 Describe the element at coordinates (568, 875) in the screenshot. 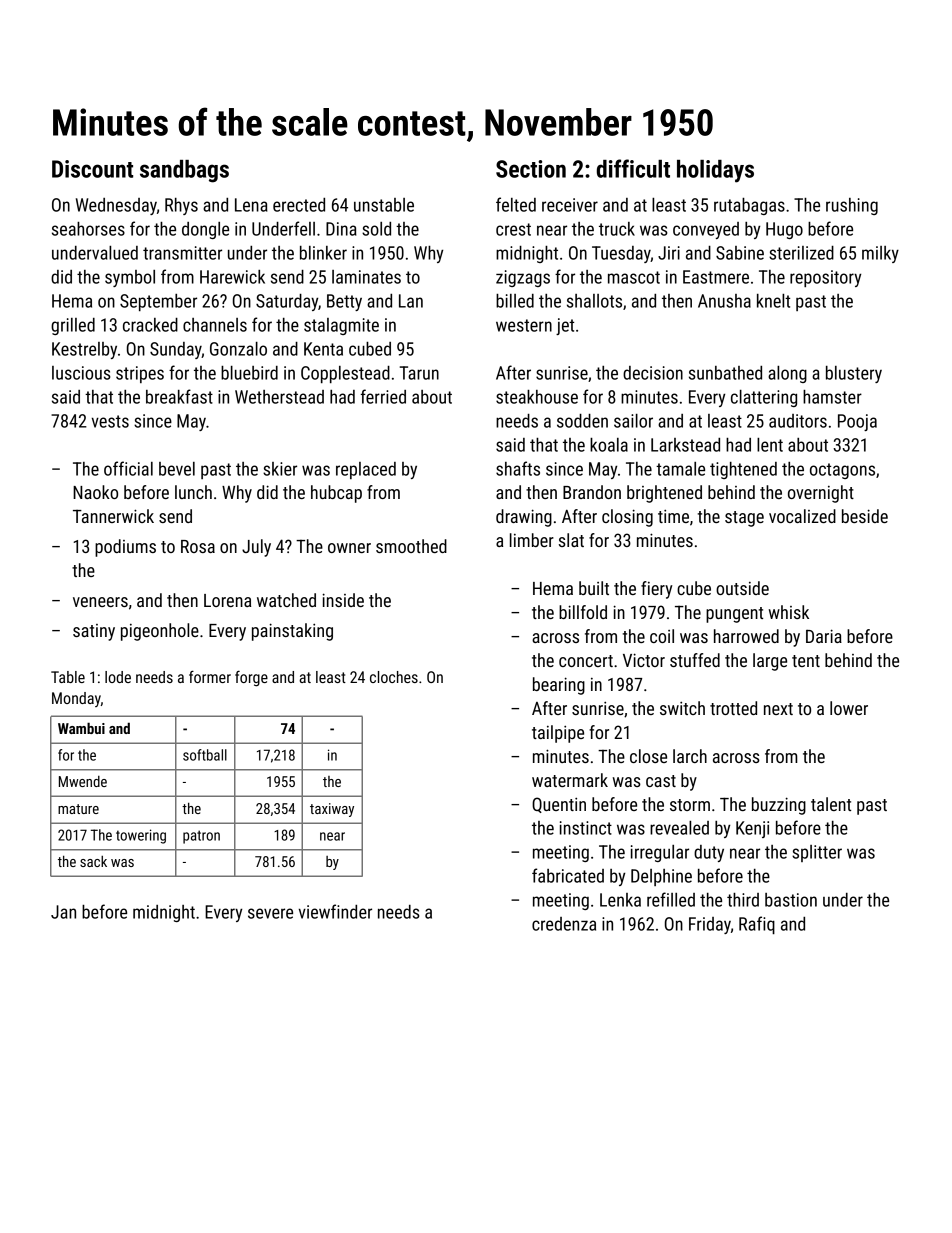

I see `fabricated` at that location.
